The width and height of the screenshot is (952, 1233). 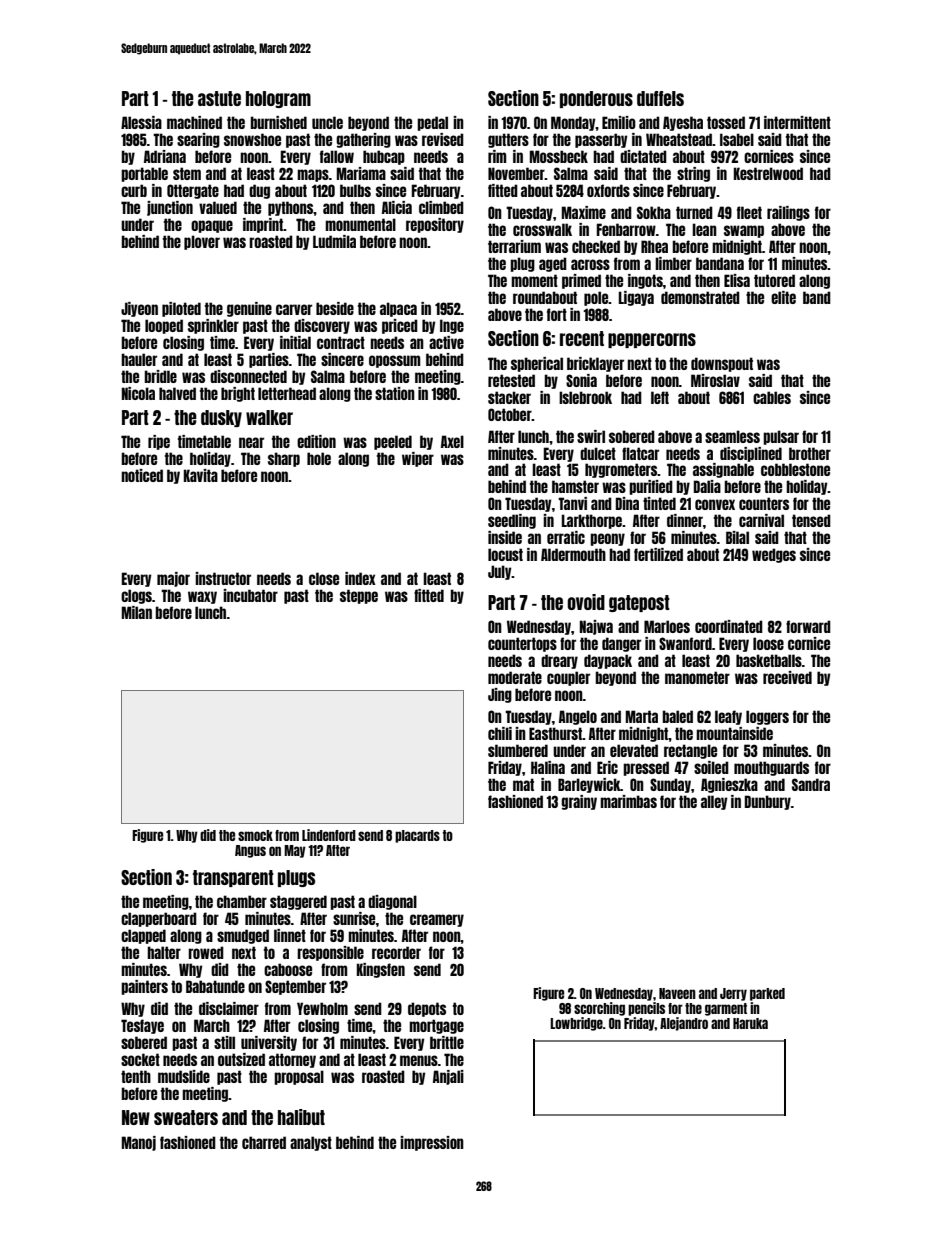 What do you see at coordinates (139, 359) in the screenshot?
I see `hauler` at bounding box center [139, 359].
